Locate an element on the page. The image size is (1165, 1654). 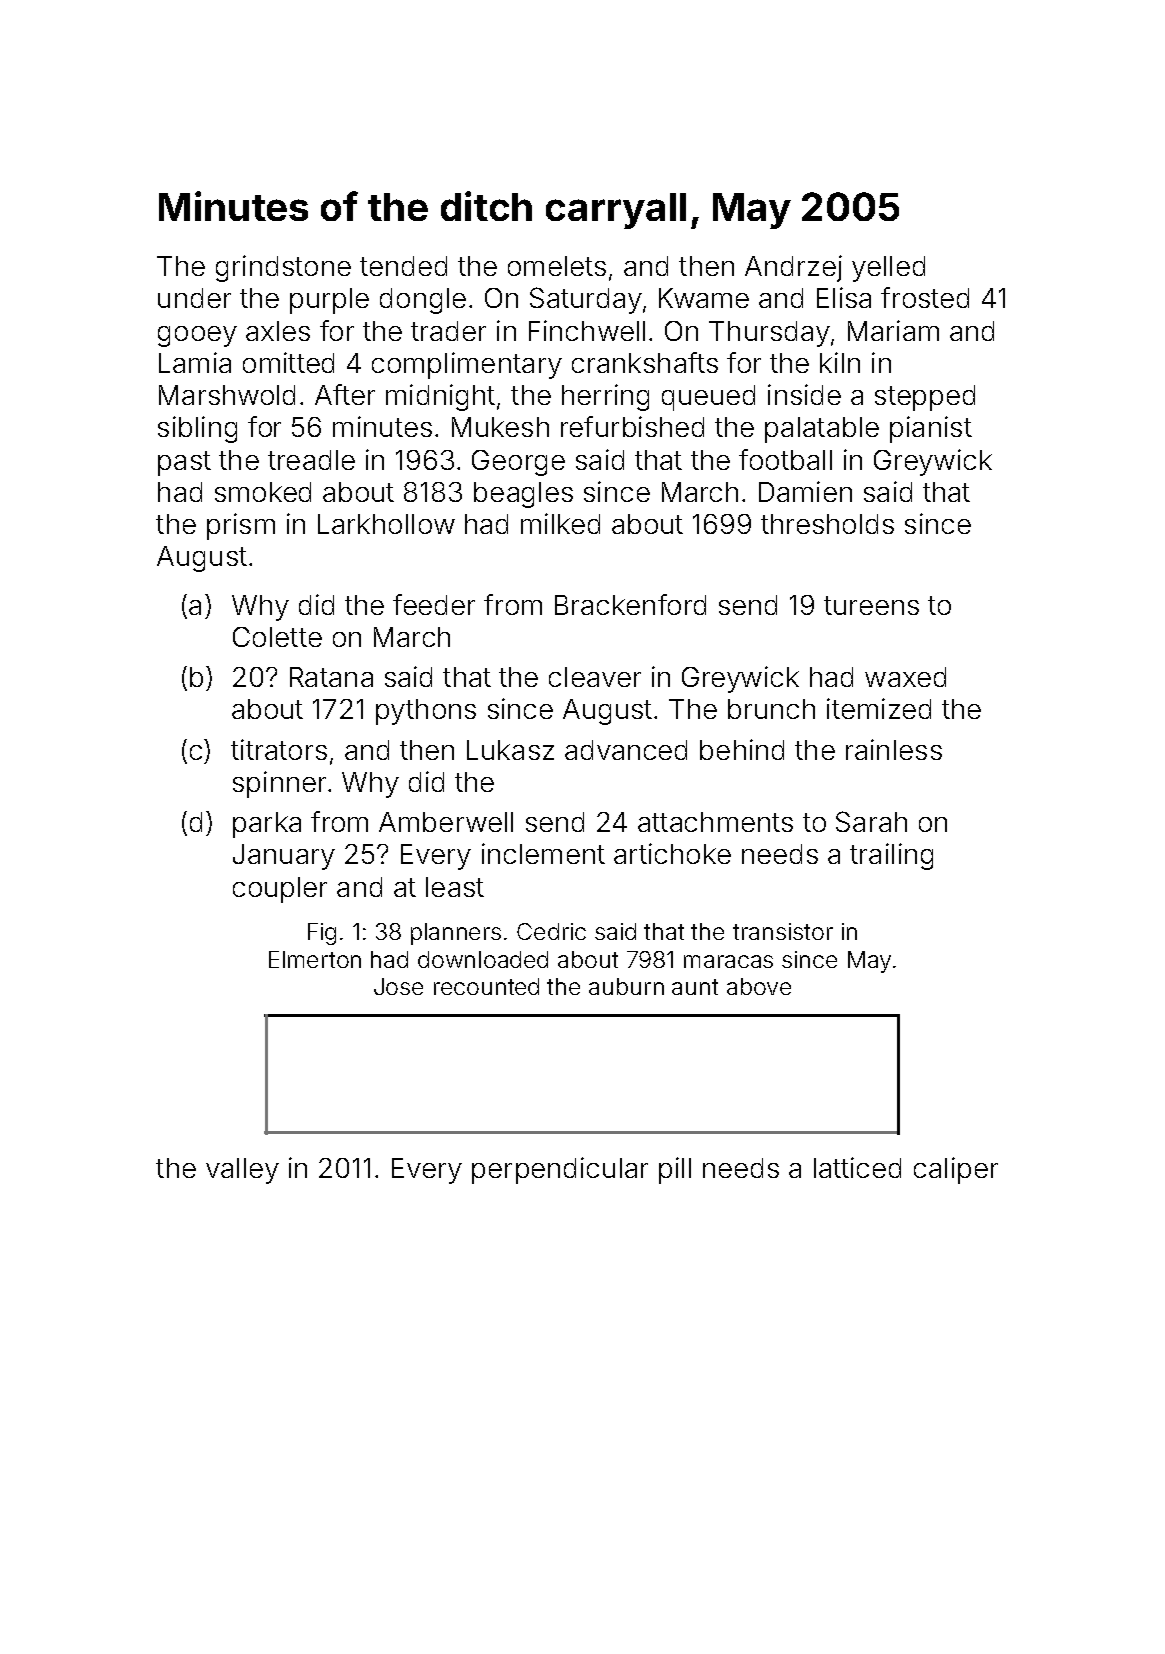
George is located at coordinates (518, 463).
